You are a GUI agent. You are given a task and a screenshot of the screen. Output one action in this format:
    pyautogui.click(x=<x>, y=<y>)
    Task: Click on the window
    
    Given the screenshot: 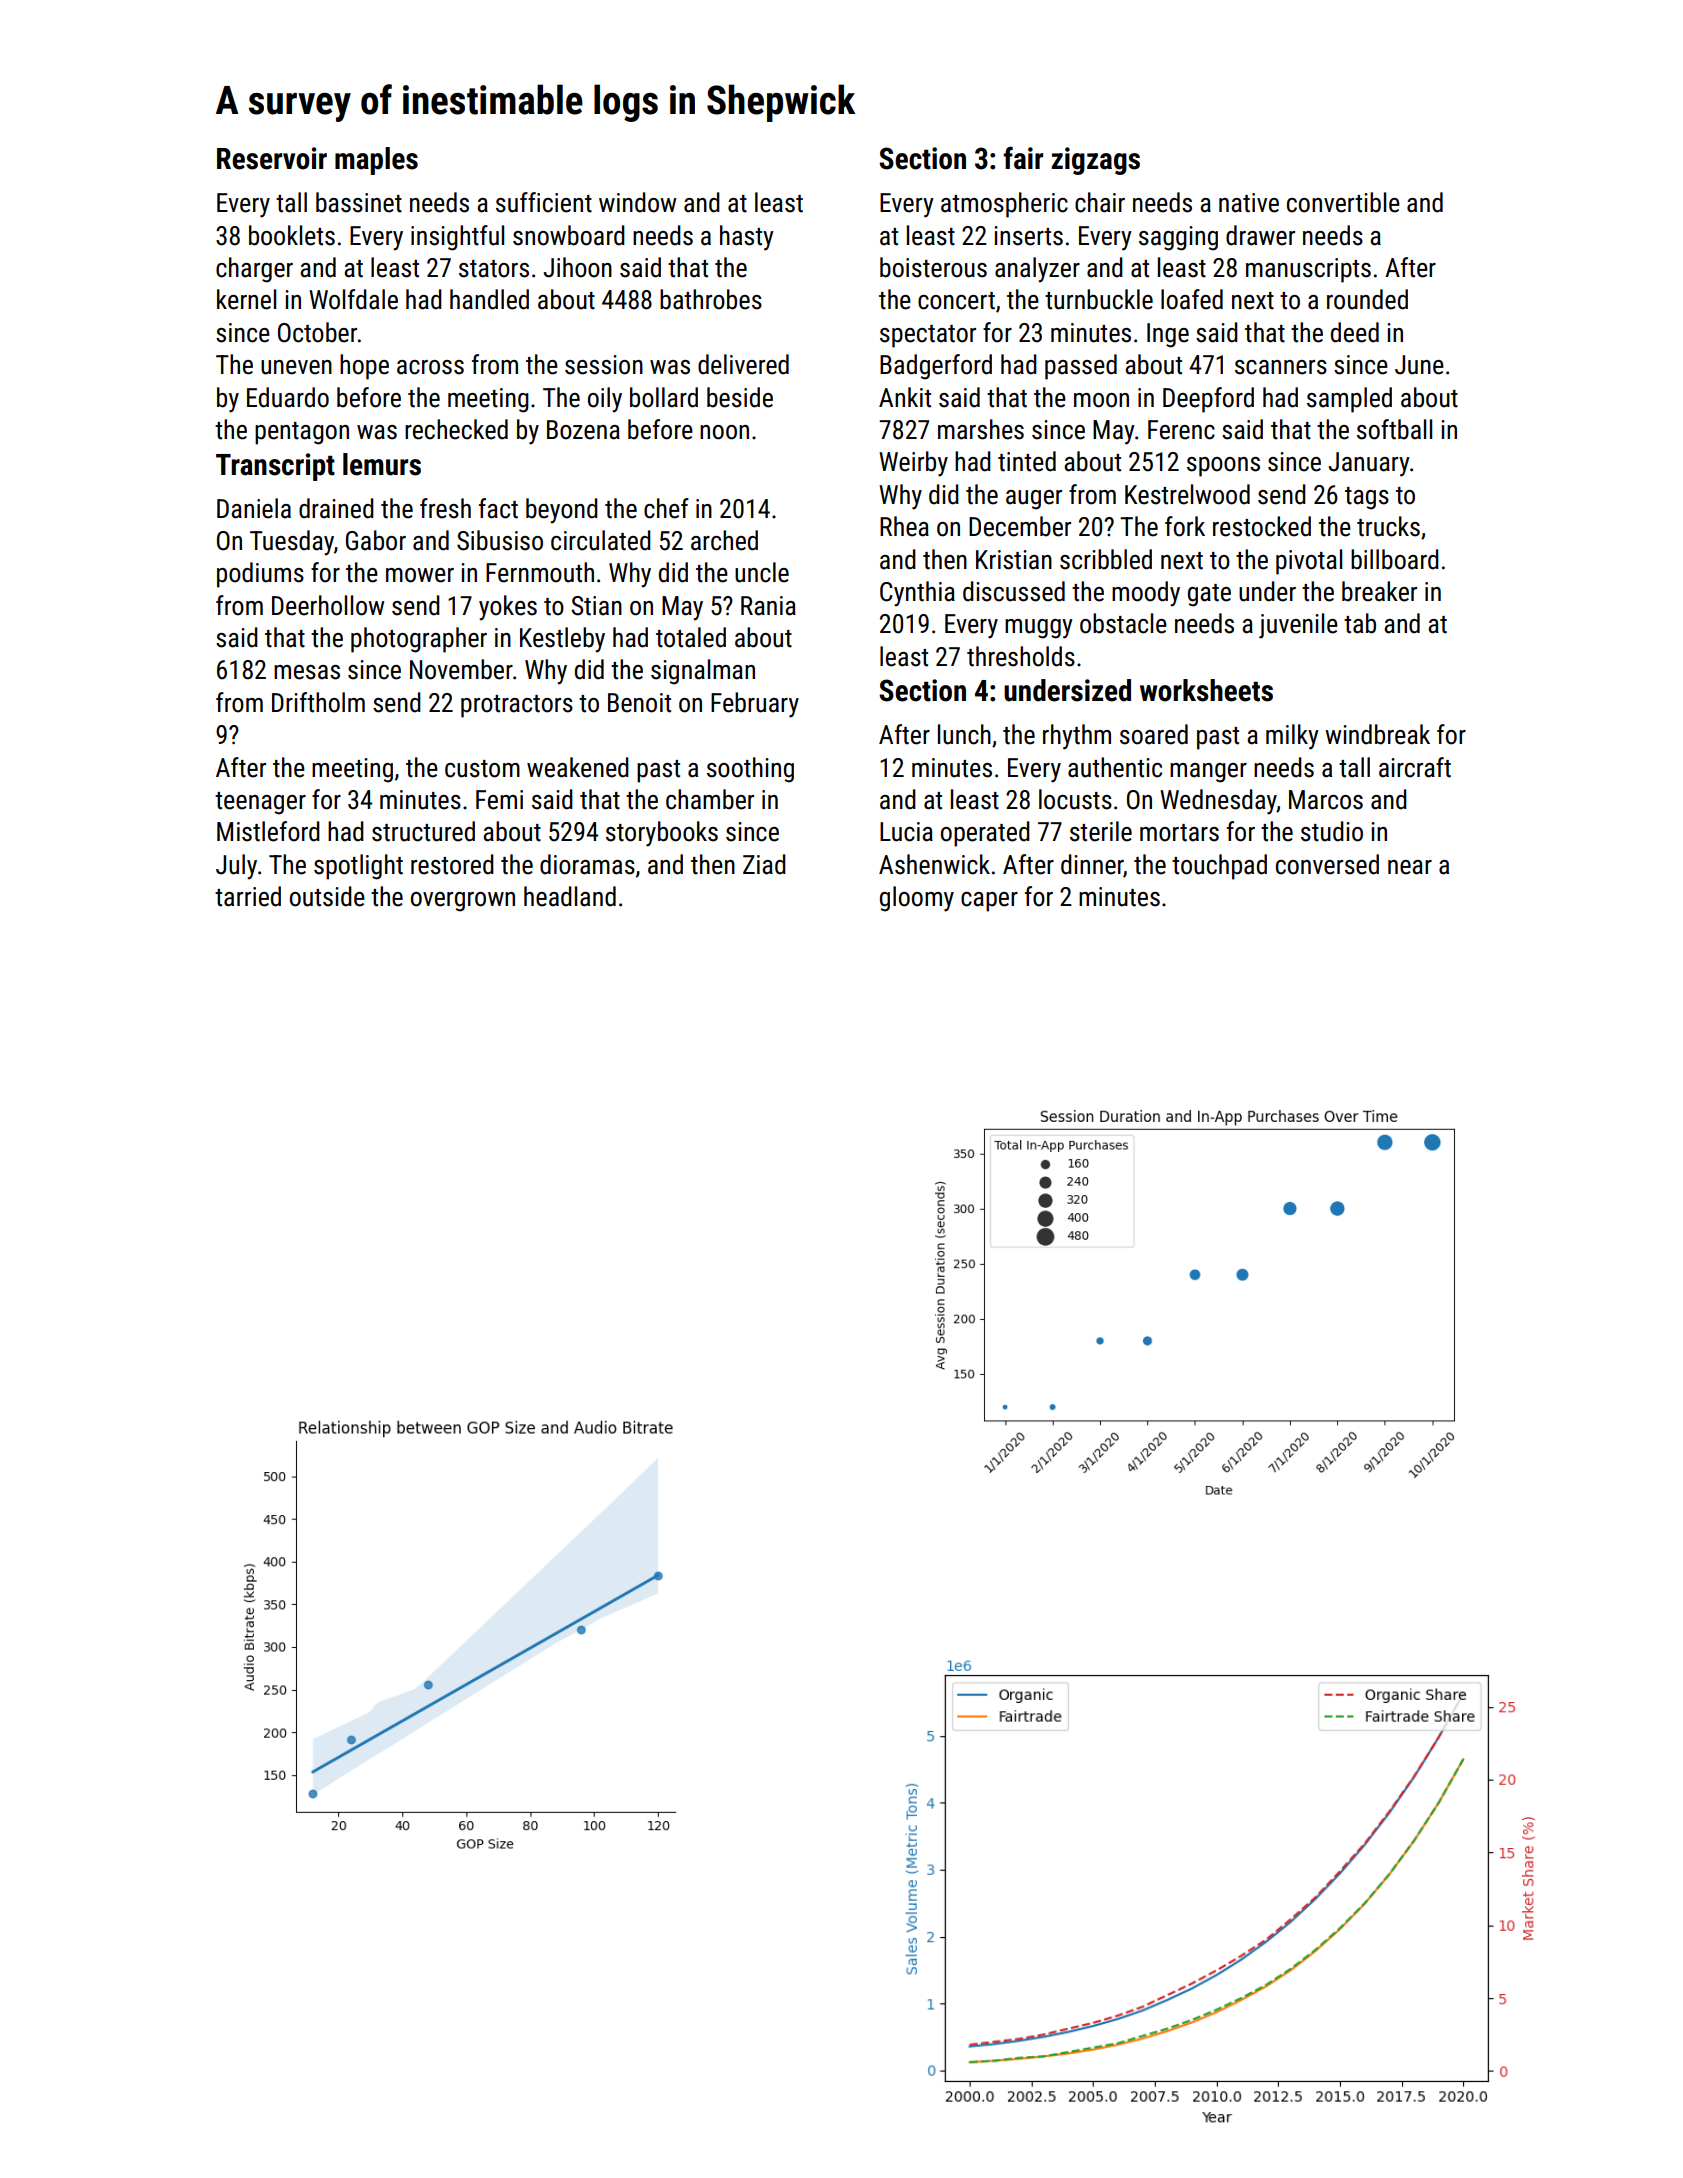 What is the action you would take?
    pyautogui.click(x=637, y=202)
